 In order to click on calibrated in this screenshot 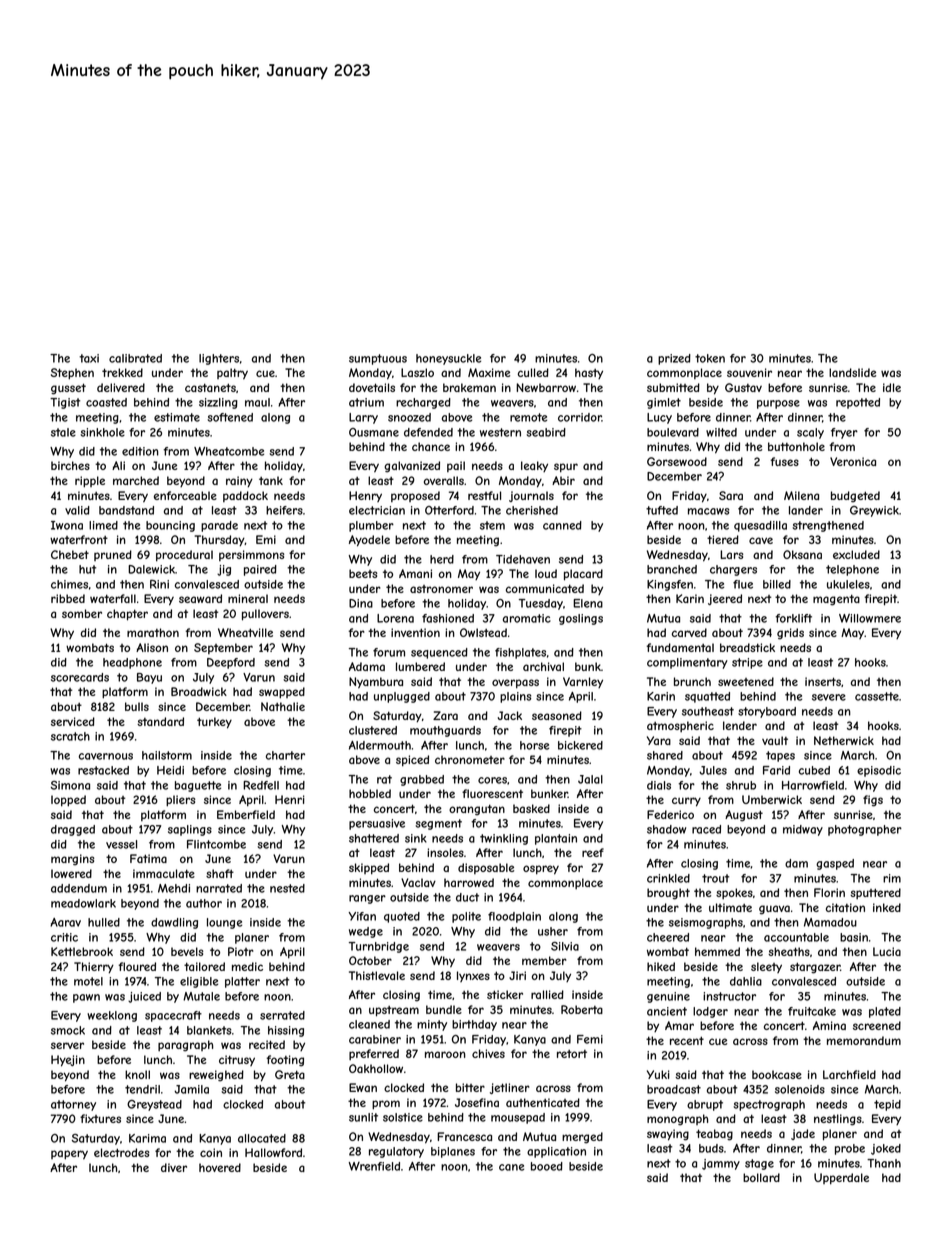, I will do `click(135, 358)`.
